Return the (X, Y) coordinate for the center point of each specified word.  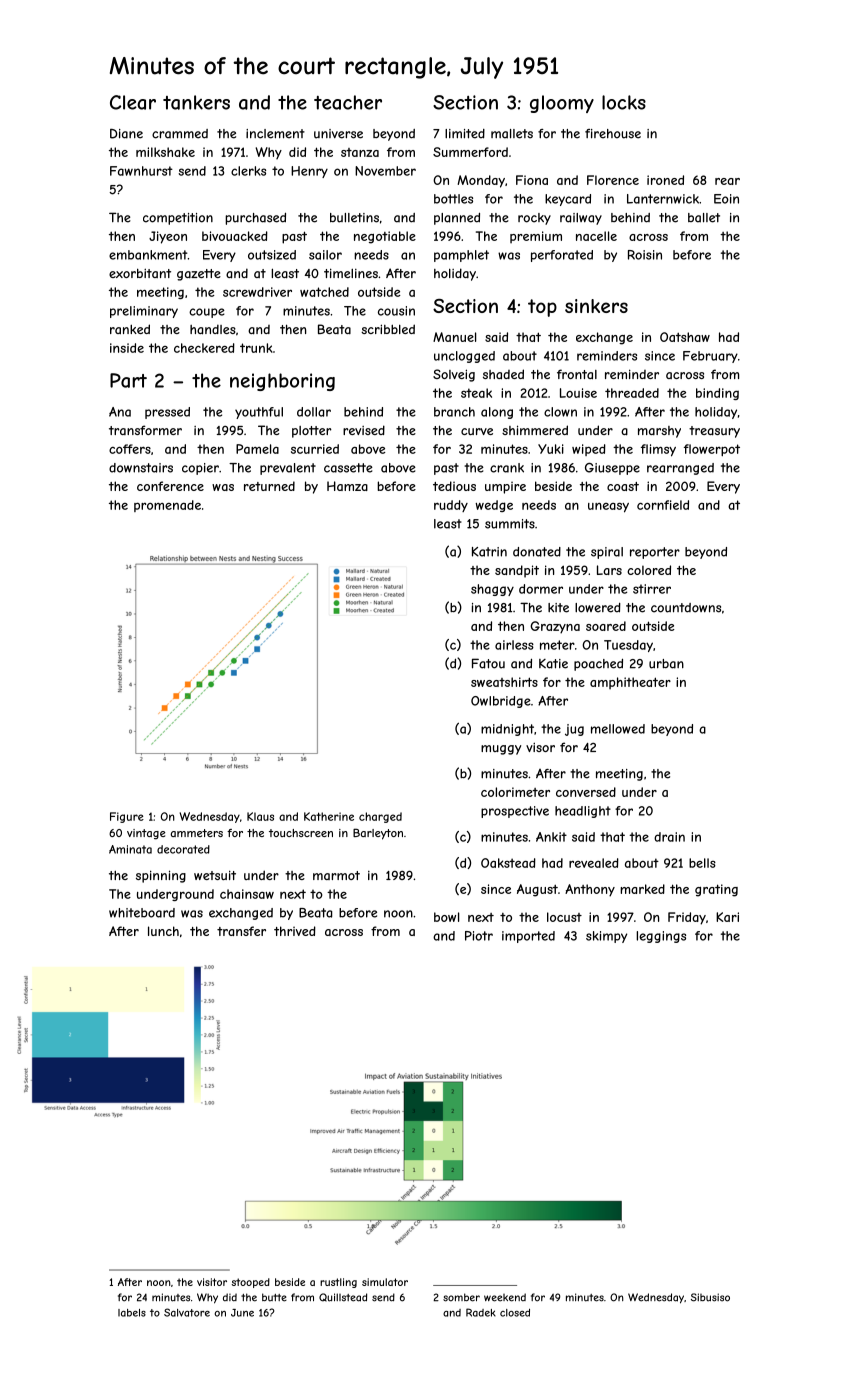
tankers (196, 102)
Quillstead (343, 1297)
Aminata (130, 849)
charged (380, 817)
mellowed (618, 729)
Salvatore (187, 1312)
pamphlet (461, 256)
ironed (665, 180)
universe (338, 134)
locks (624, 102)
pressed (167, 413)
